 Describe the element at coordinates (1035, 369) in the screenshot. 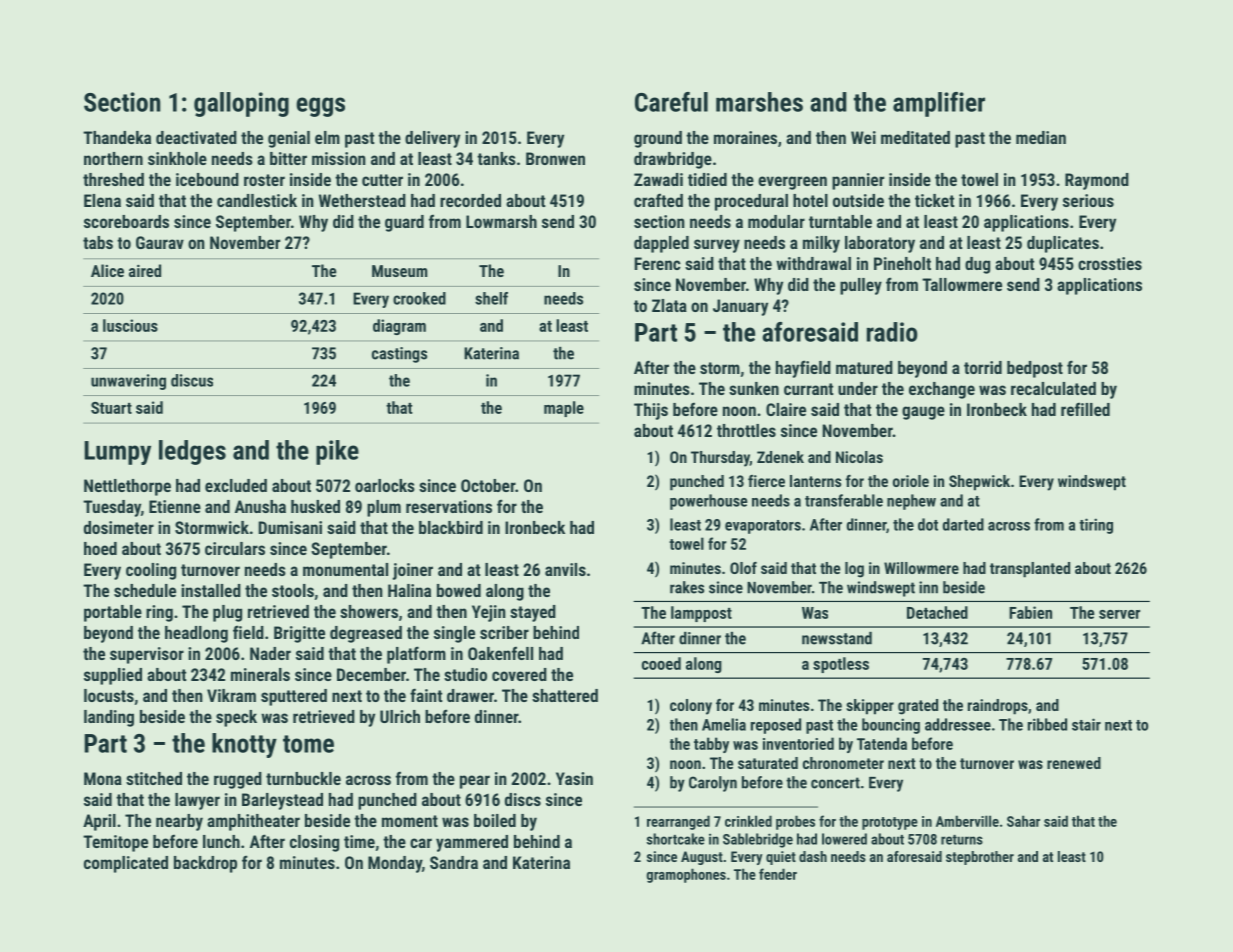

I see `bedpost` at that location.
